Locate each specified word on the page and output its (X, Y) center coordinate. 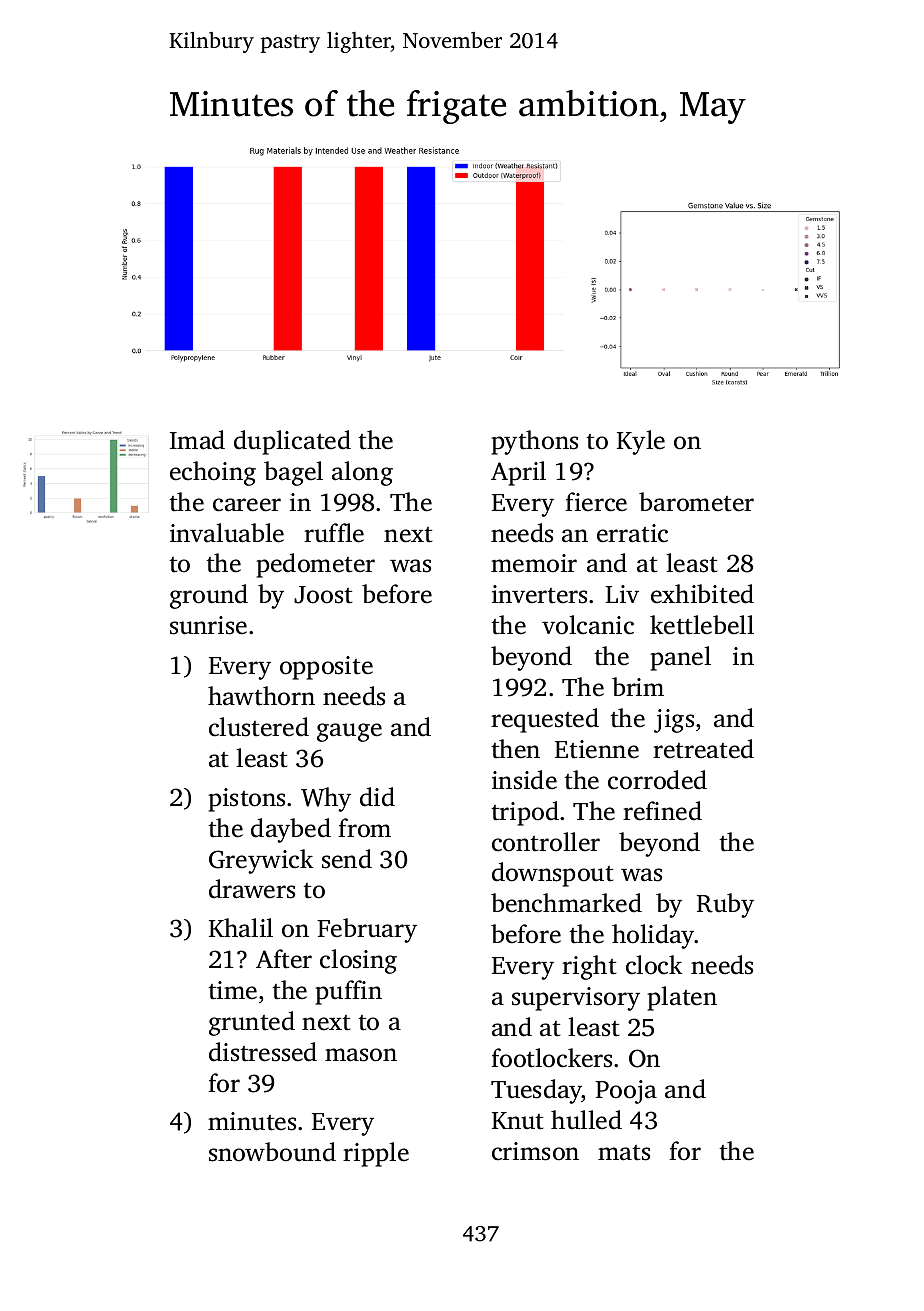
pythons (534, 442)
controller (546, 842)
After (284, 959)
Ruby (725, 905)
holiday (653, 936)
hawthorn (261, 696)
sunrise (208, 625)
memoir (534, 563)
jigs (674, 721)
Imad (197, 440)
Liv (622, 594)
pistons (246, 800)
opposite (326, 668)
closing (358, 961)
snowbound (272, 1152)
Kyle (641, 442)
